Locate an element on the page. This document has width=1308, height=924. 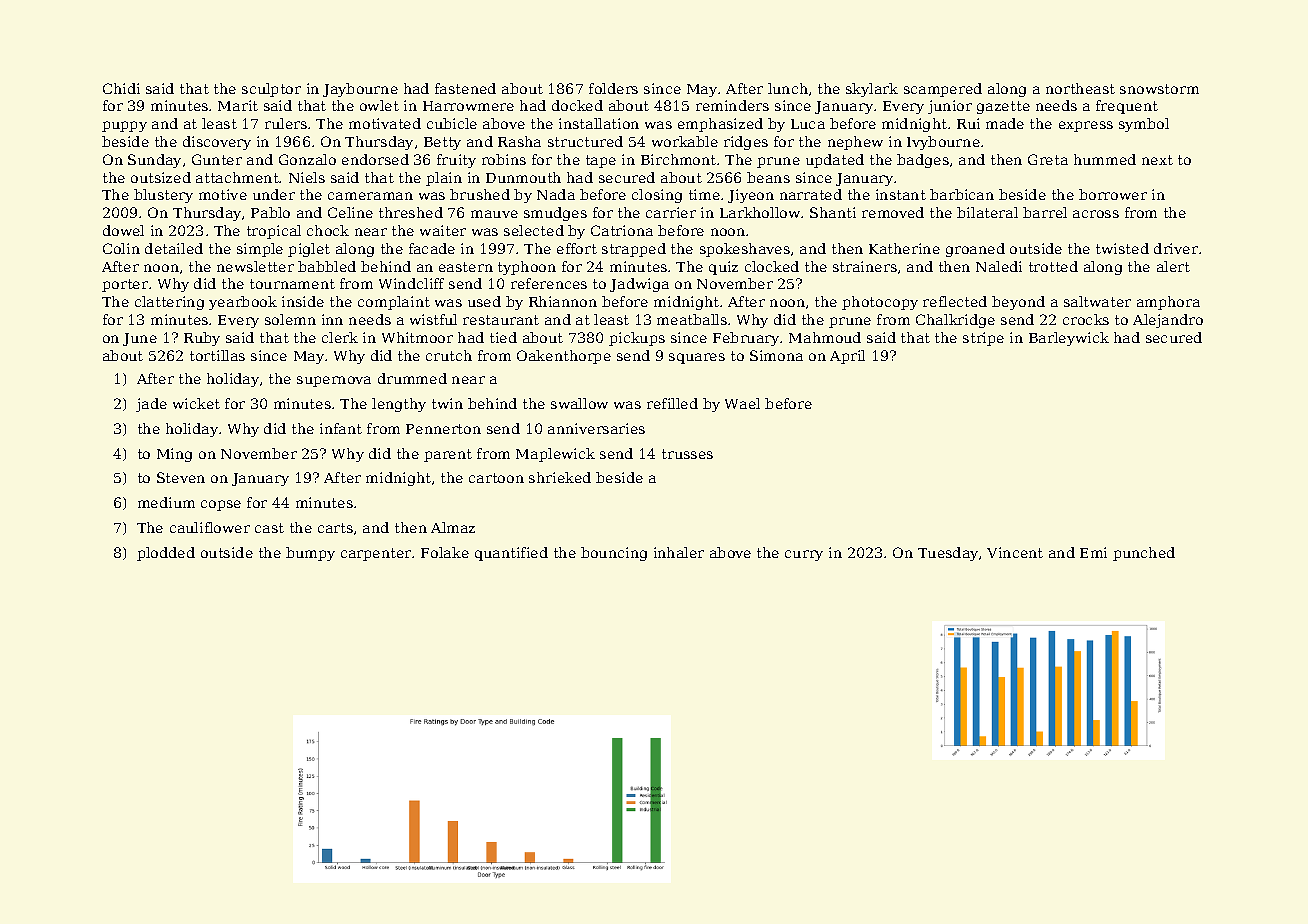
Steven is located at coordinates (181, 477).
